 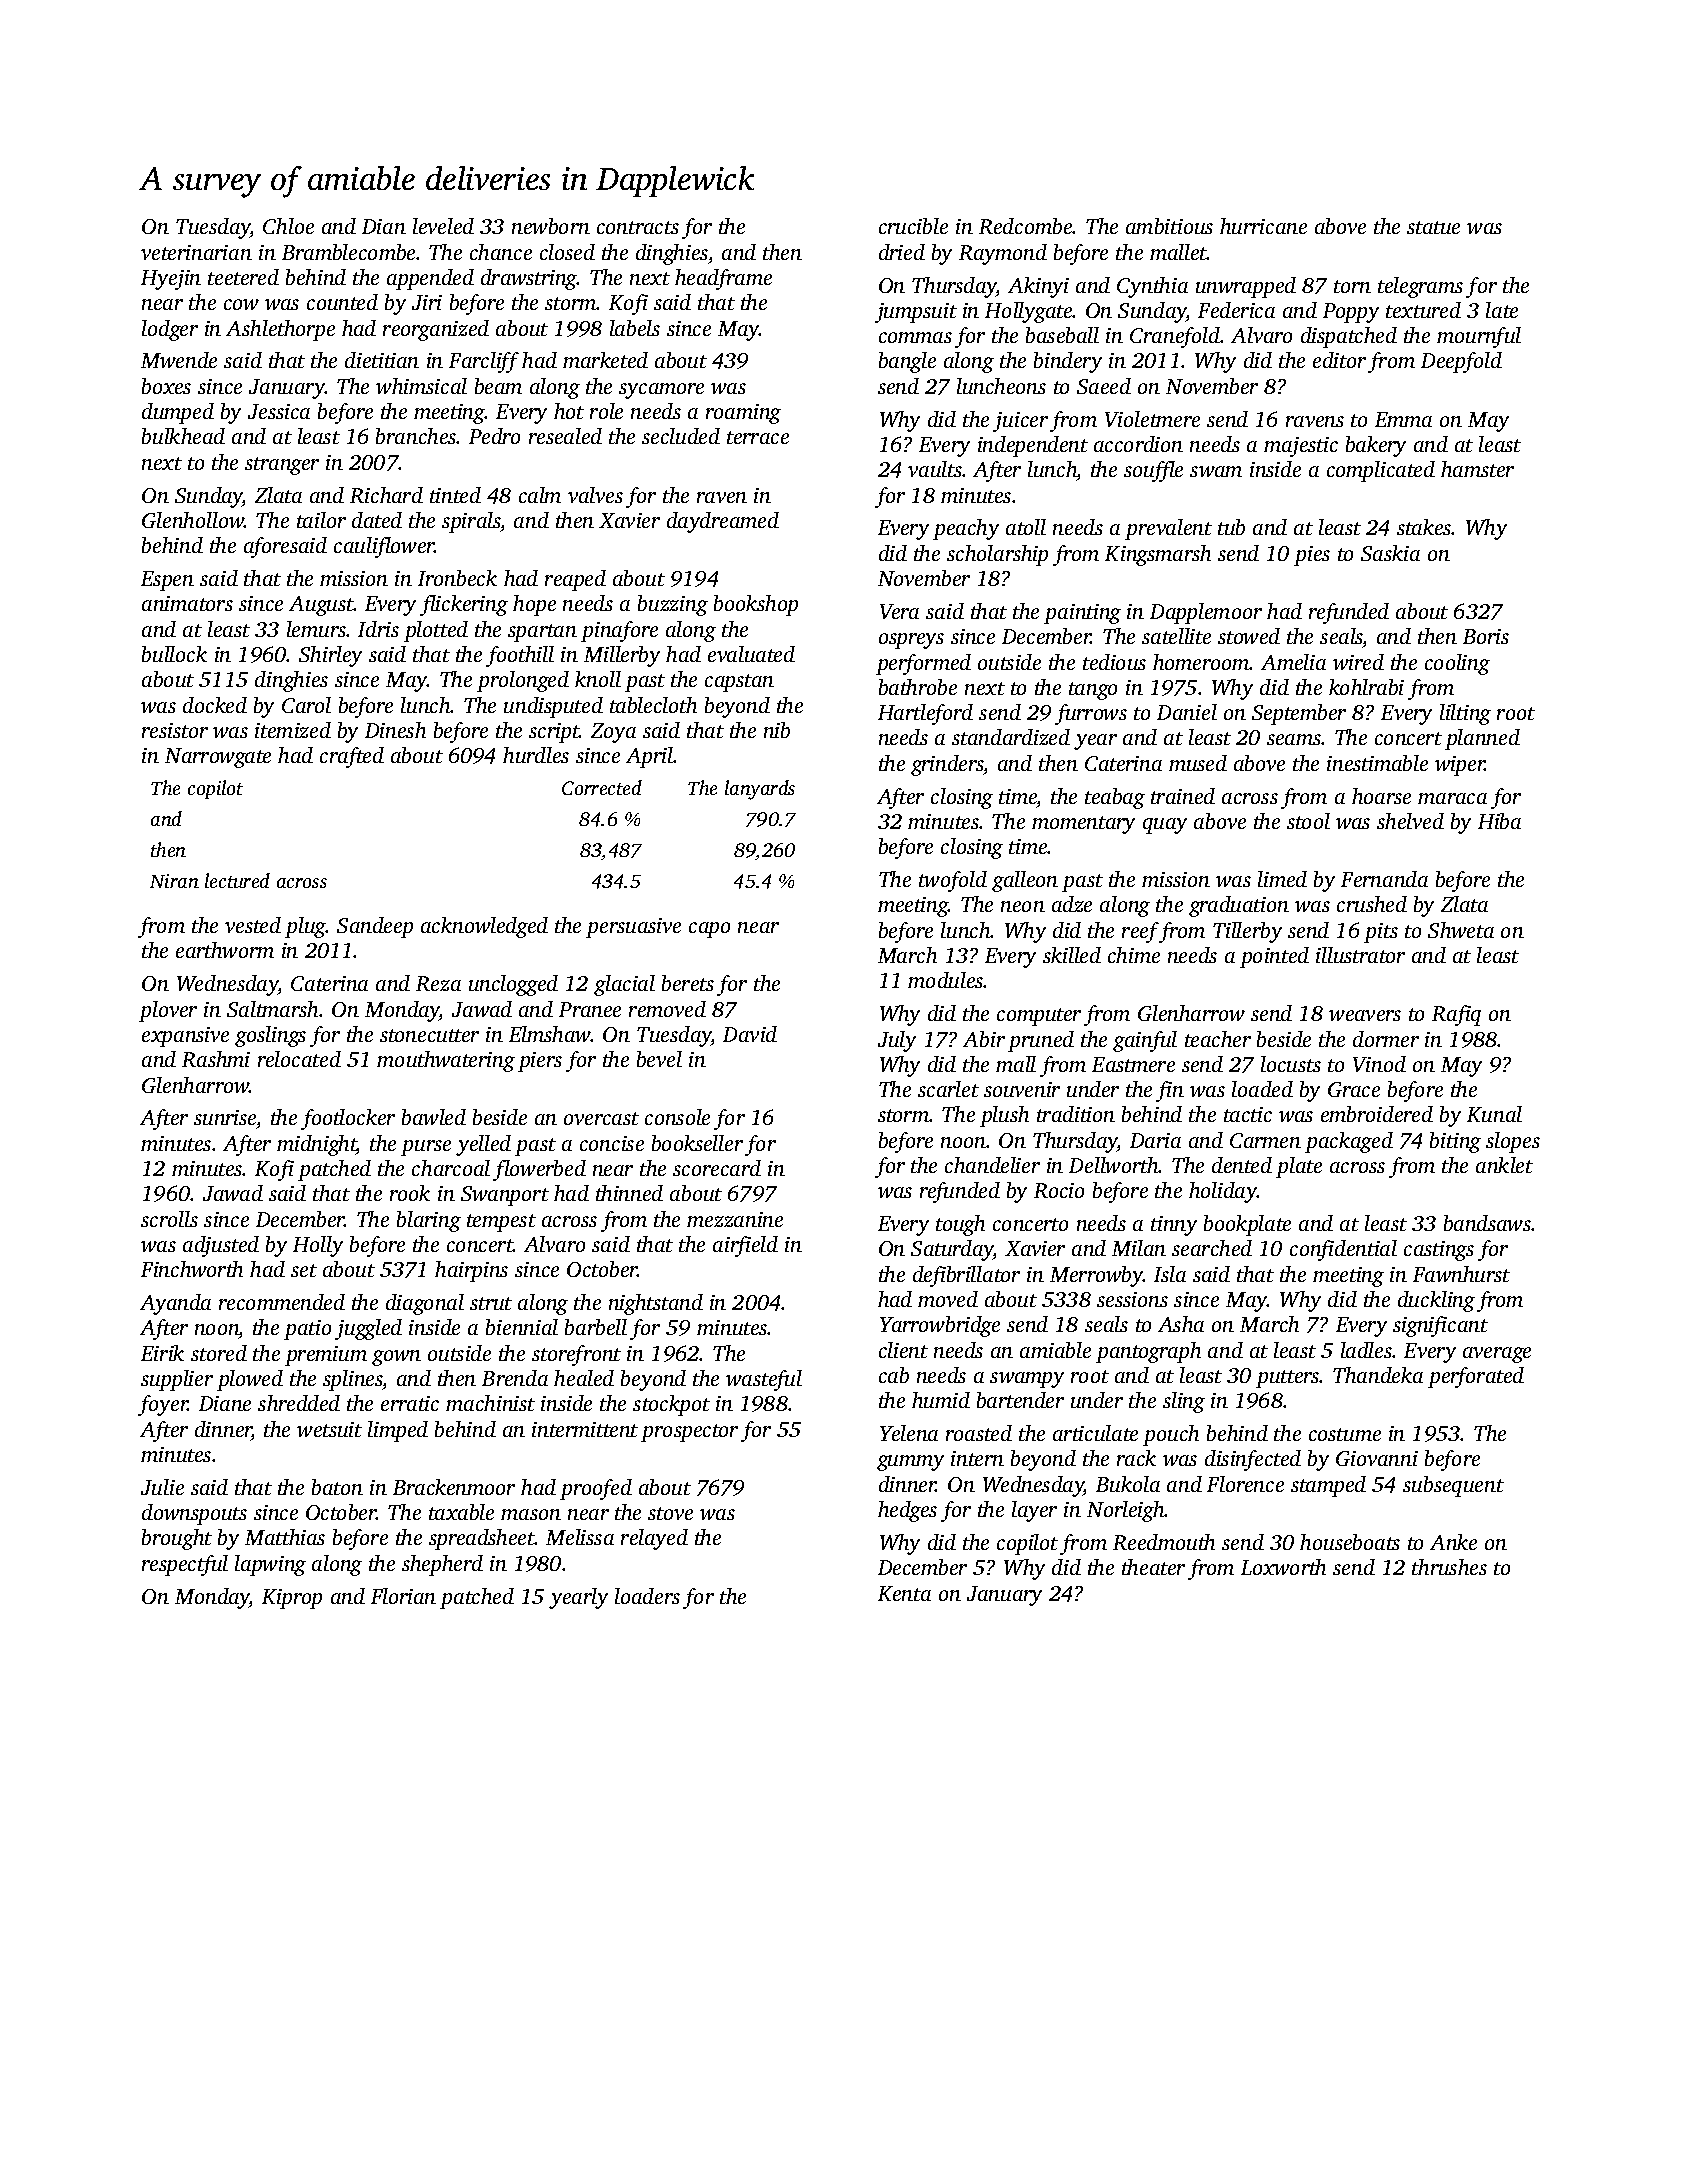 What do you see at coordinates (619, 631) in the screenshot?
I see `pinafore` at bounding box center [619, 631].
